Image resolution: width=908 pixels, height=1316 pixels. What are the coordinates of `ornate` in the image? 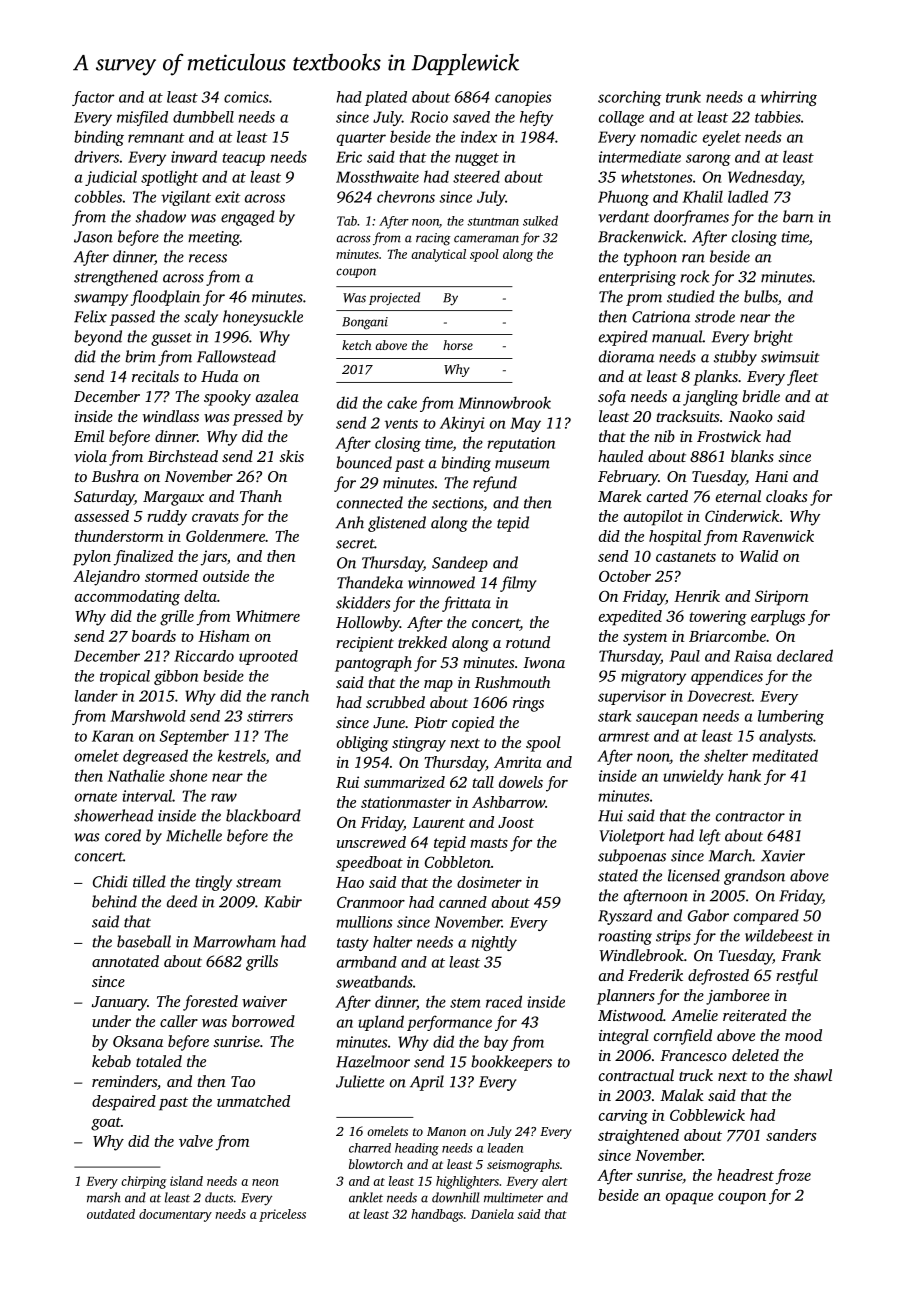 It's located at (96, 797).
